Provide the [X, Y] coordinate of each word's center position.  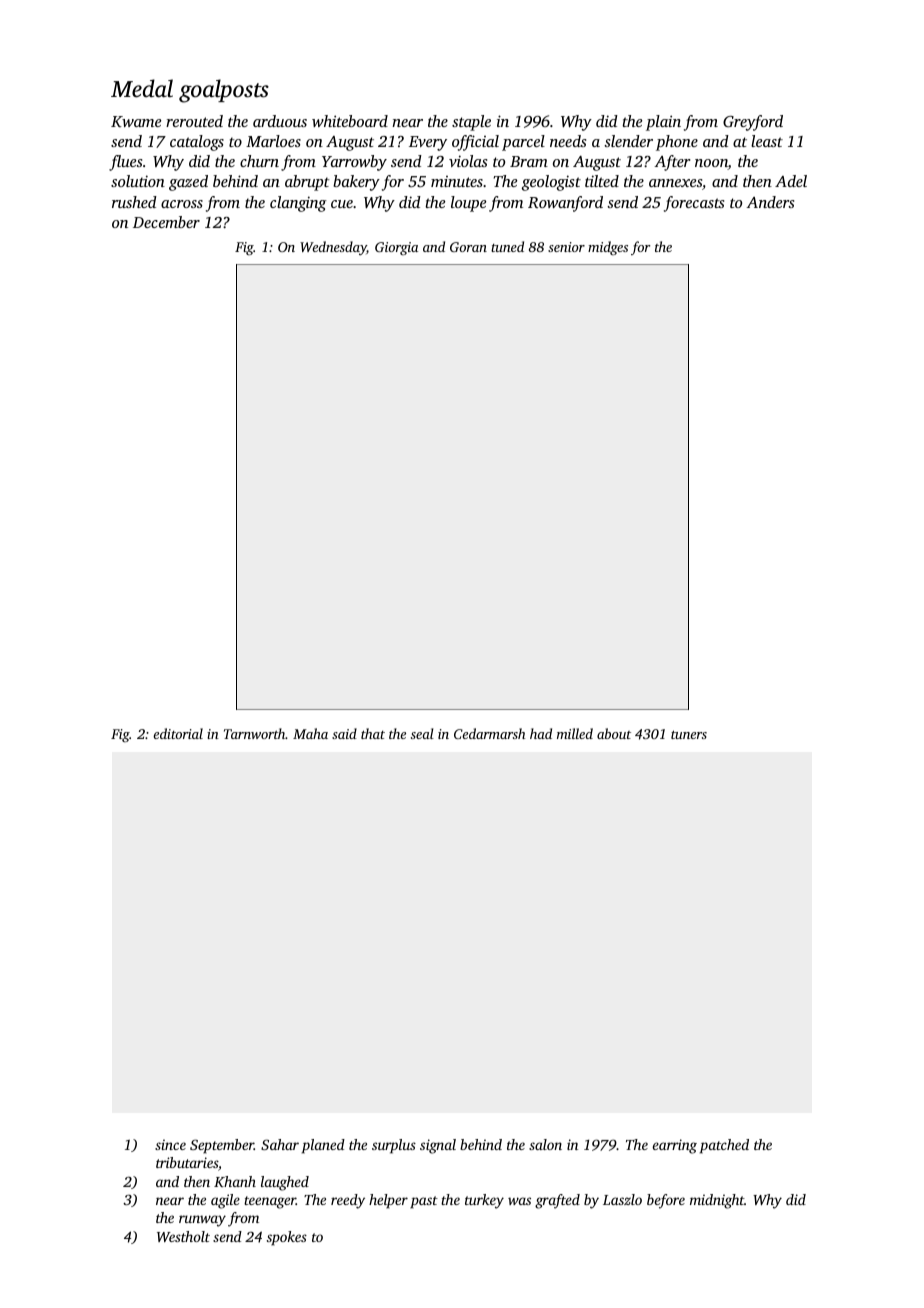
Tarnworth [255, 733]
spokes [287, 1238]
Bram [529, 161]
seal [422, 733]
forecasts [694, 204]
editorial [178, 733]
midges [608, 248]
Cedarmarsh [489, 733]
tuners [689, 734]
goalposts [224, 91]
